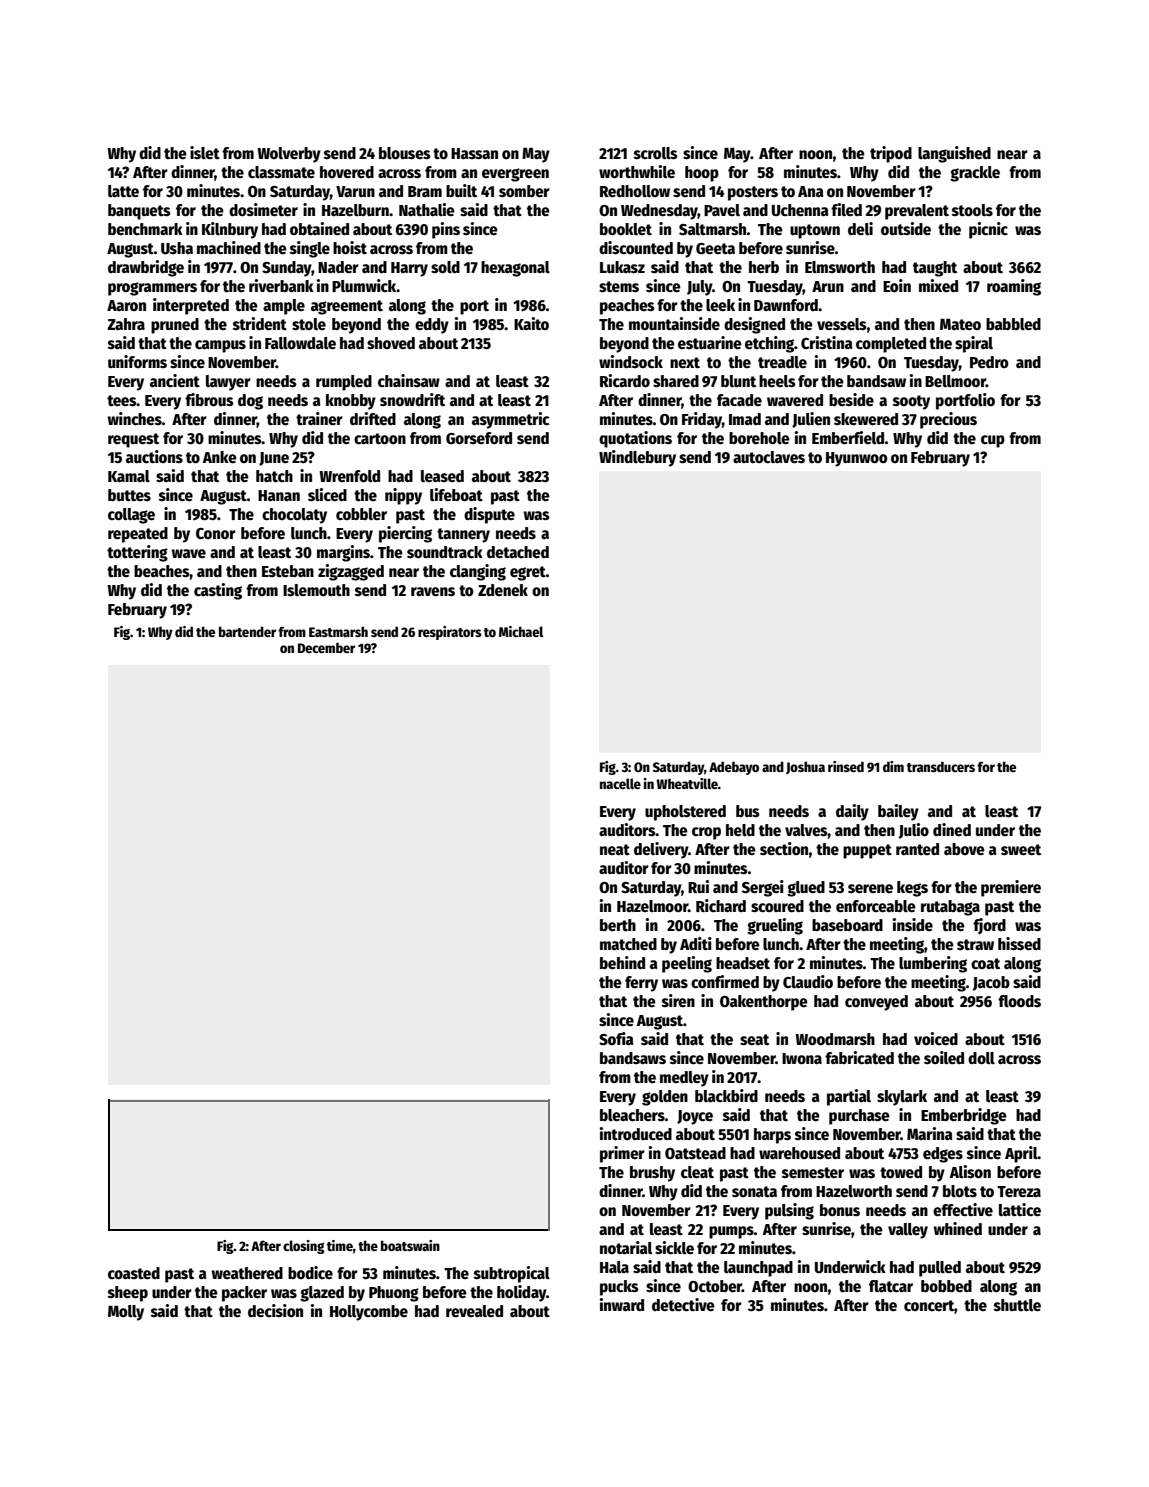 Image resolution: width=1149 pixels, height=1487 pixels. I want to click on uptown, so click(815, 231).
